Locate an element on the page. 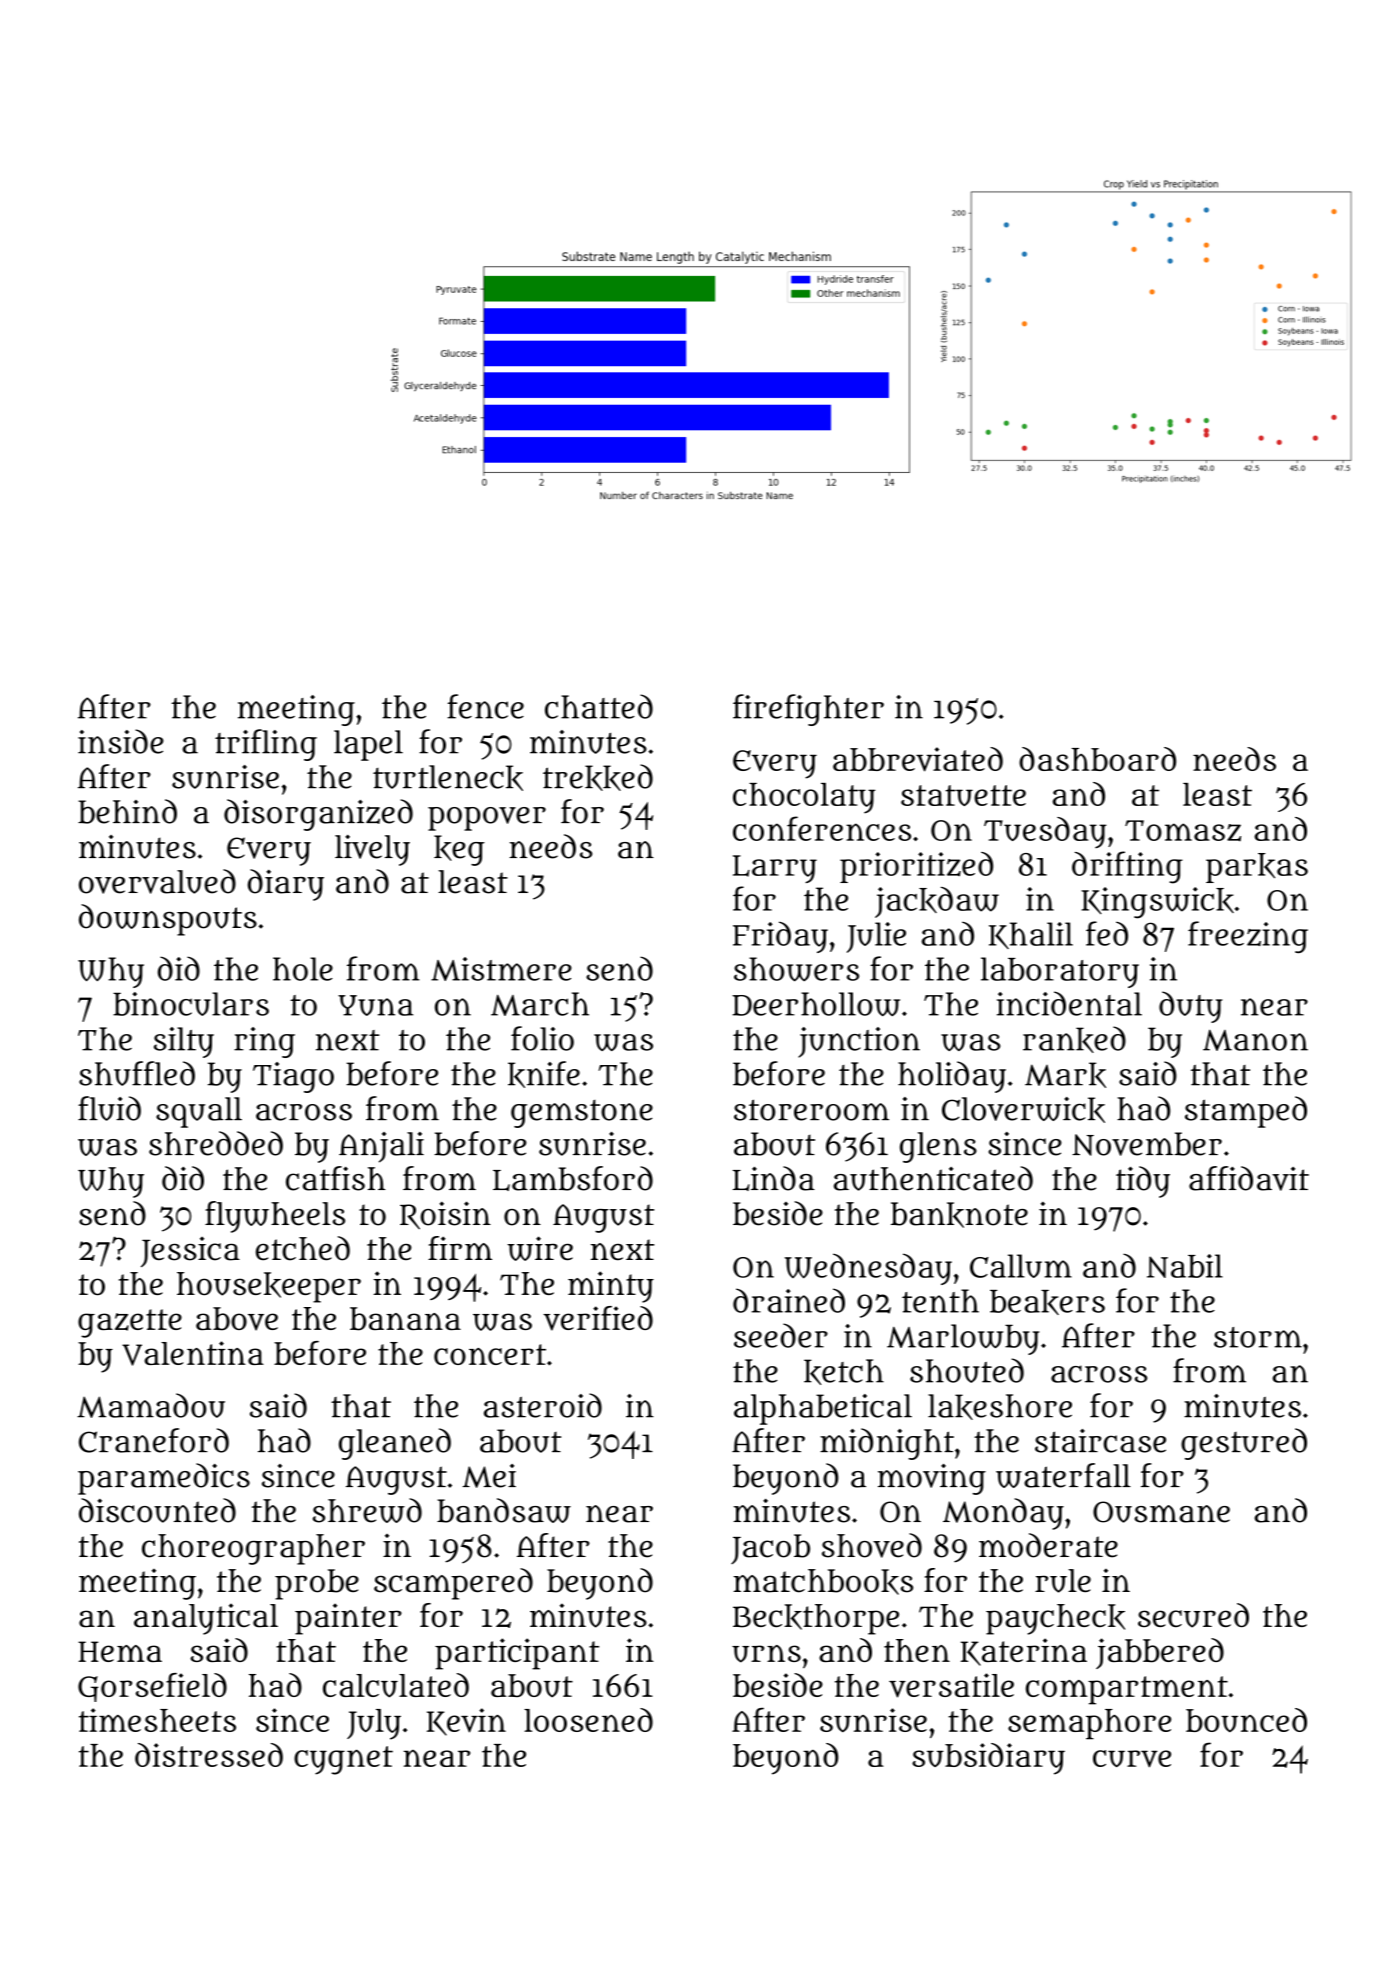 This document has height=1969, width=1386. shoved is located at coordinates (872, 1545).
